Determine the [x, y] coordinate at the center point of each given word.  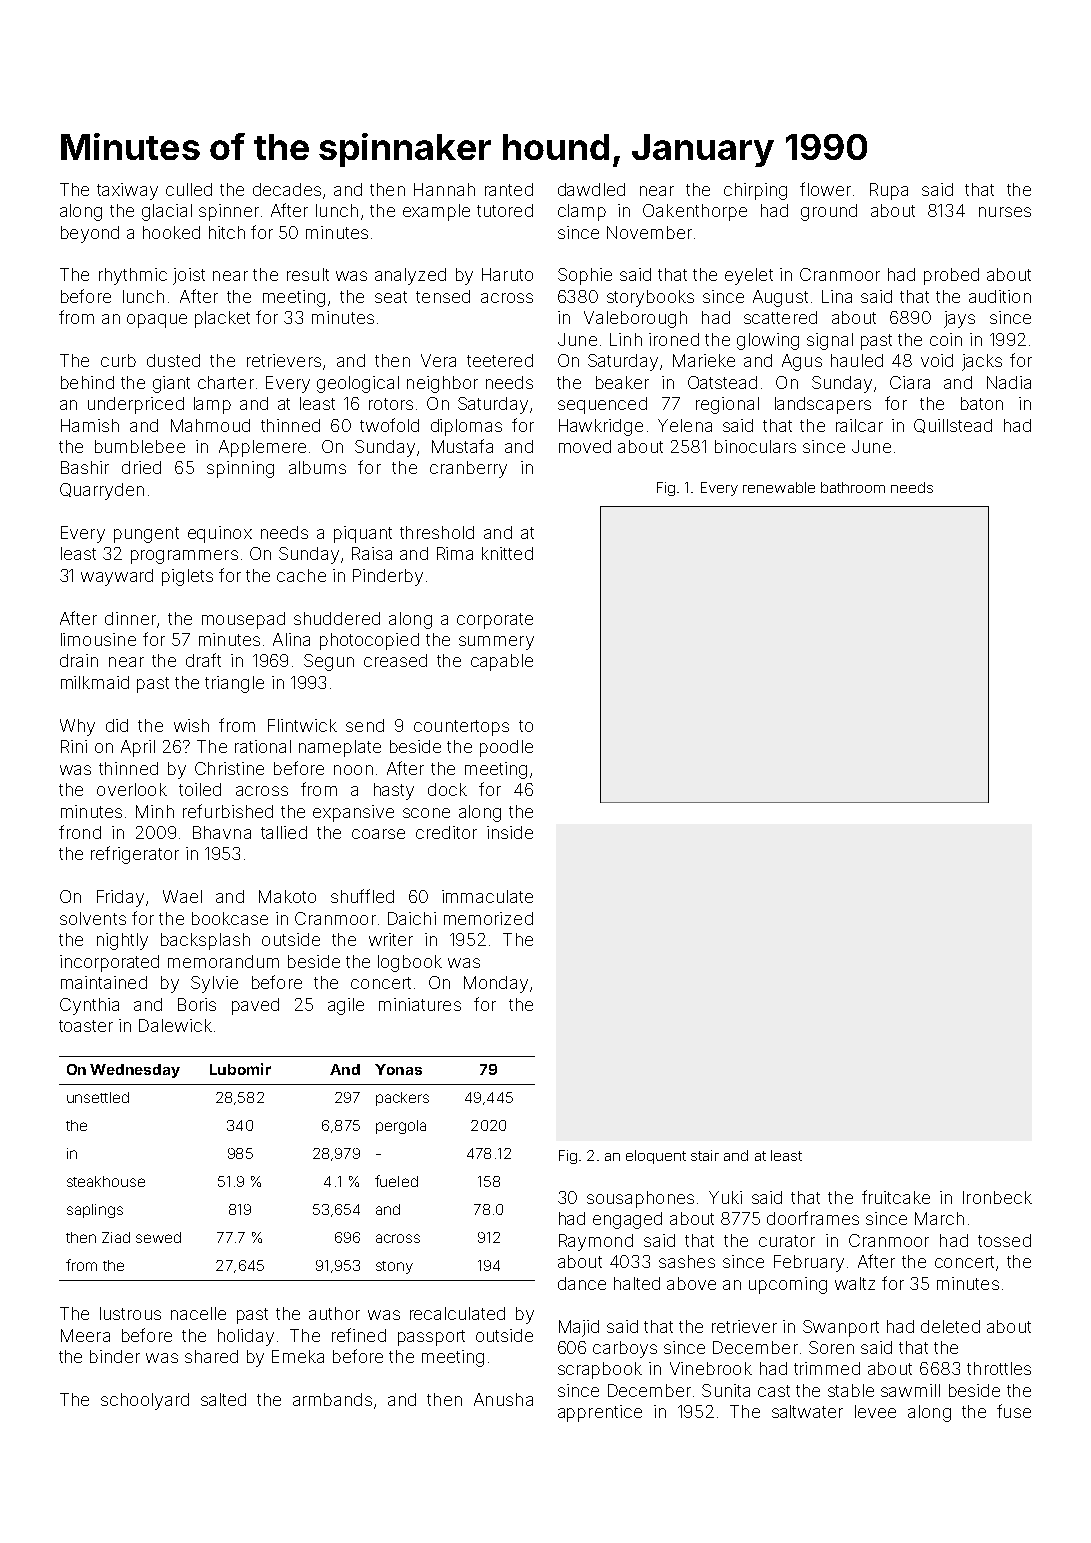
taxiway [127, 191]
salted [223, 1399]
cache [301, 575]
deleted [950, 1326]
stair [705, 1155]
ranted [509, 189]
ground [829, 212]
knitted [507, 553]
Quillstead [953, 426]
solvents [93, 918]
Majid [579, 1328]
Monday [496, 984]
